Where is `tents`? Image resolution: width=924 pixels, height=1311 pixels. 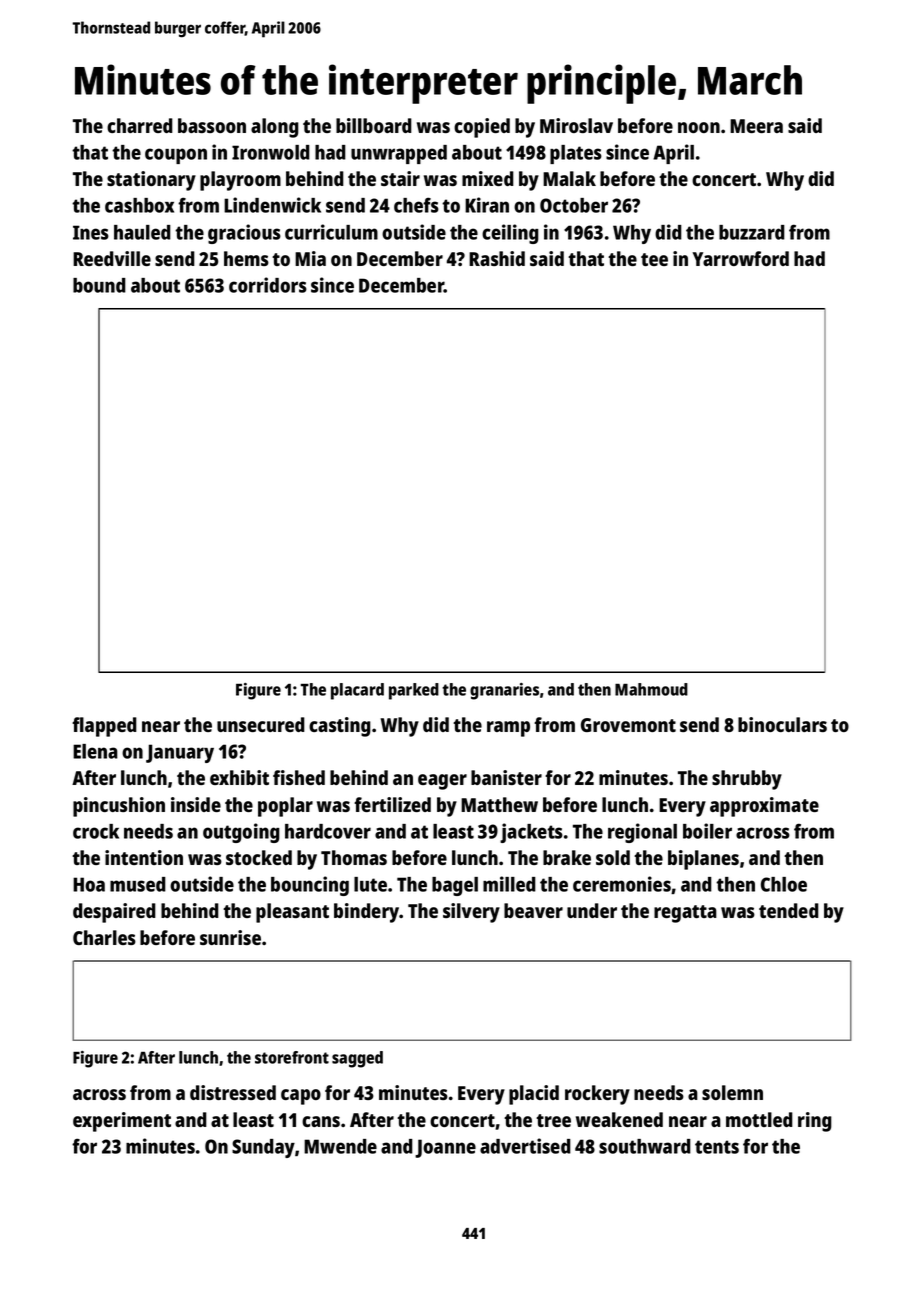 tents is located at coordinates (717, 1147).
